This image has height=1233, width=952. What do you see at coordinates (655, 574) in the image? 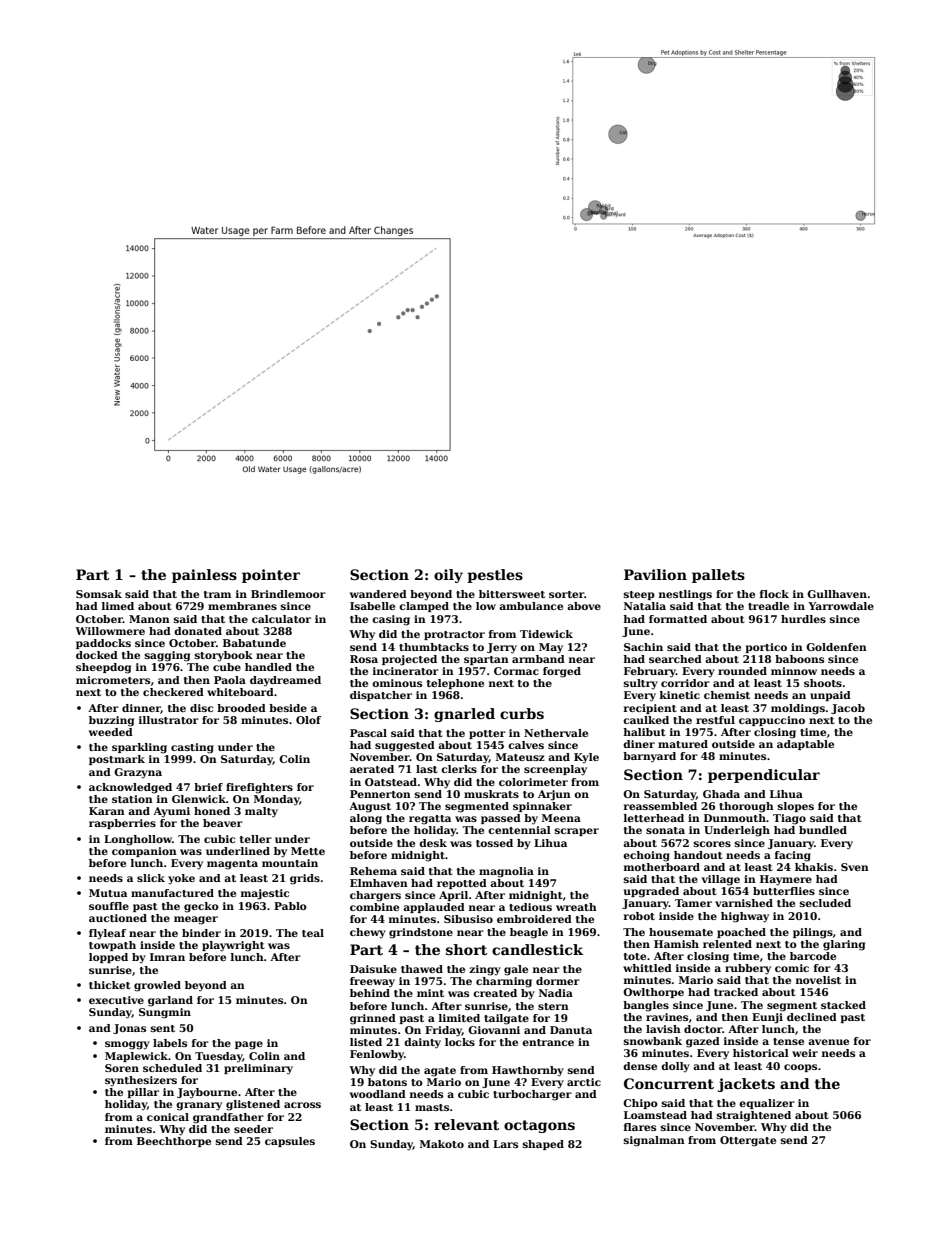
I see `Pavilion` at bounding box center [655, 574].
